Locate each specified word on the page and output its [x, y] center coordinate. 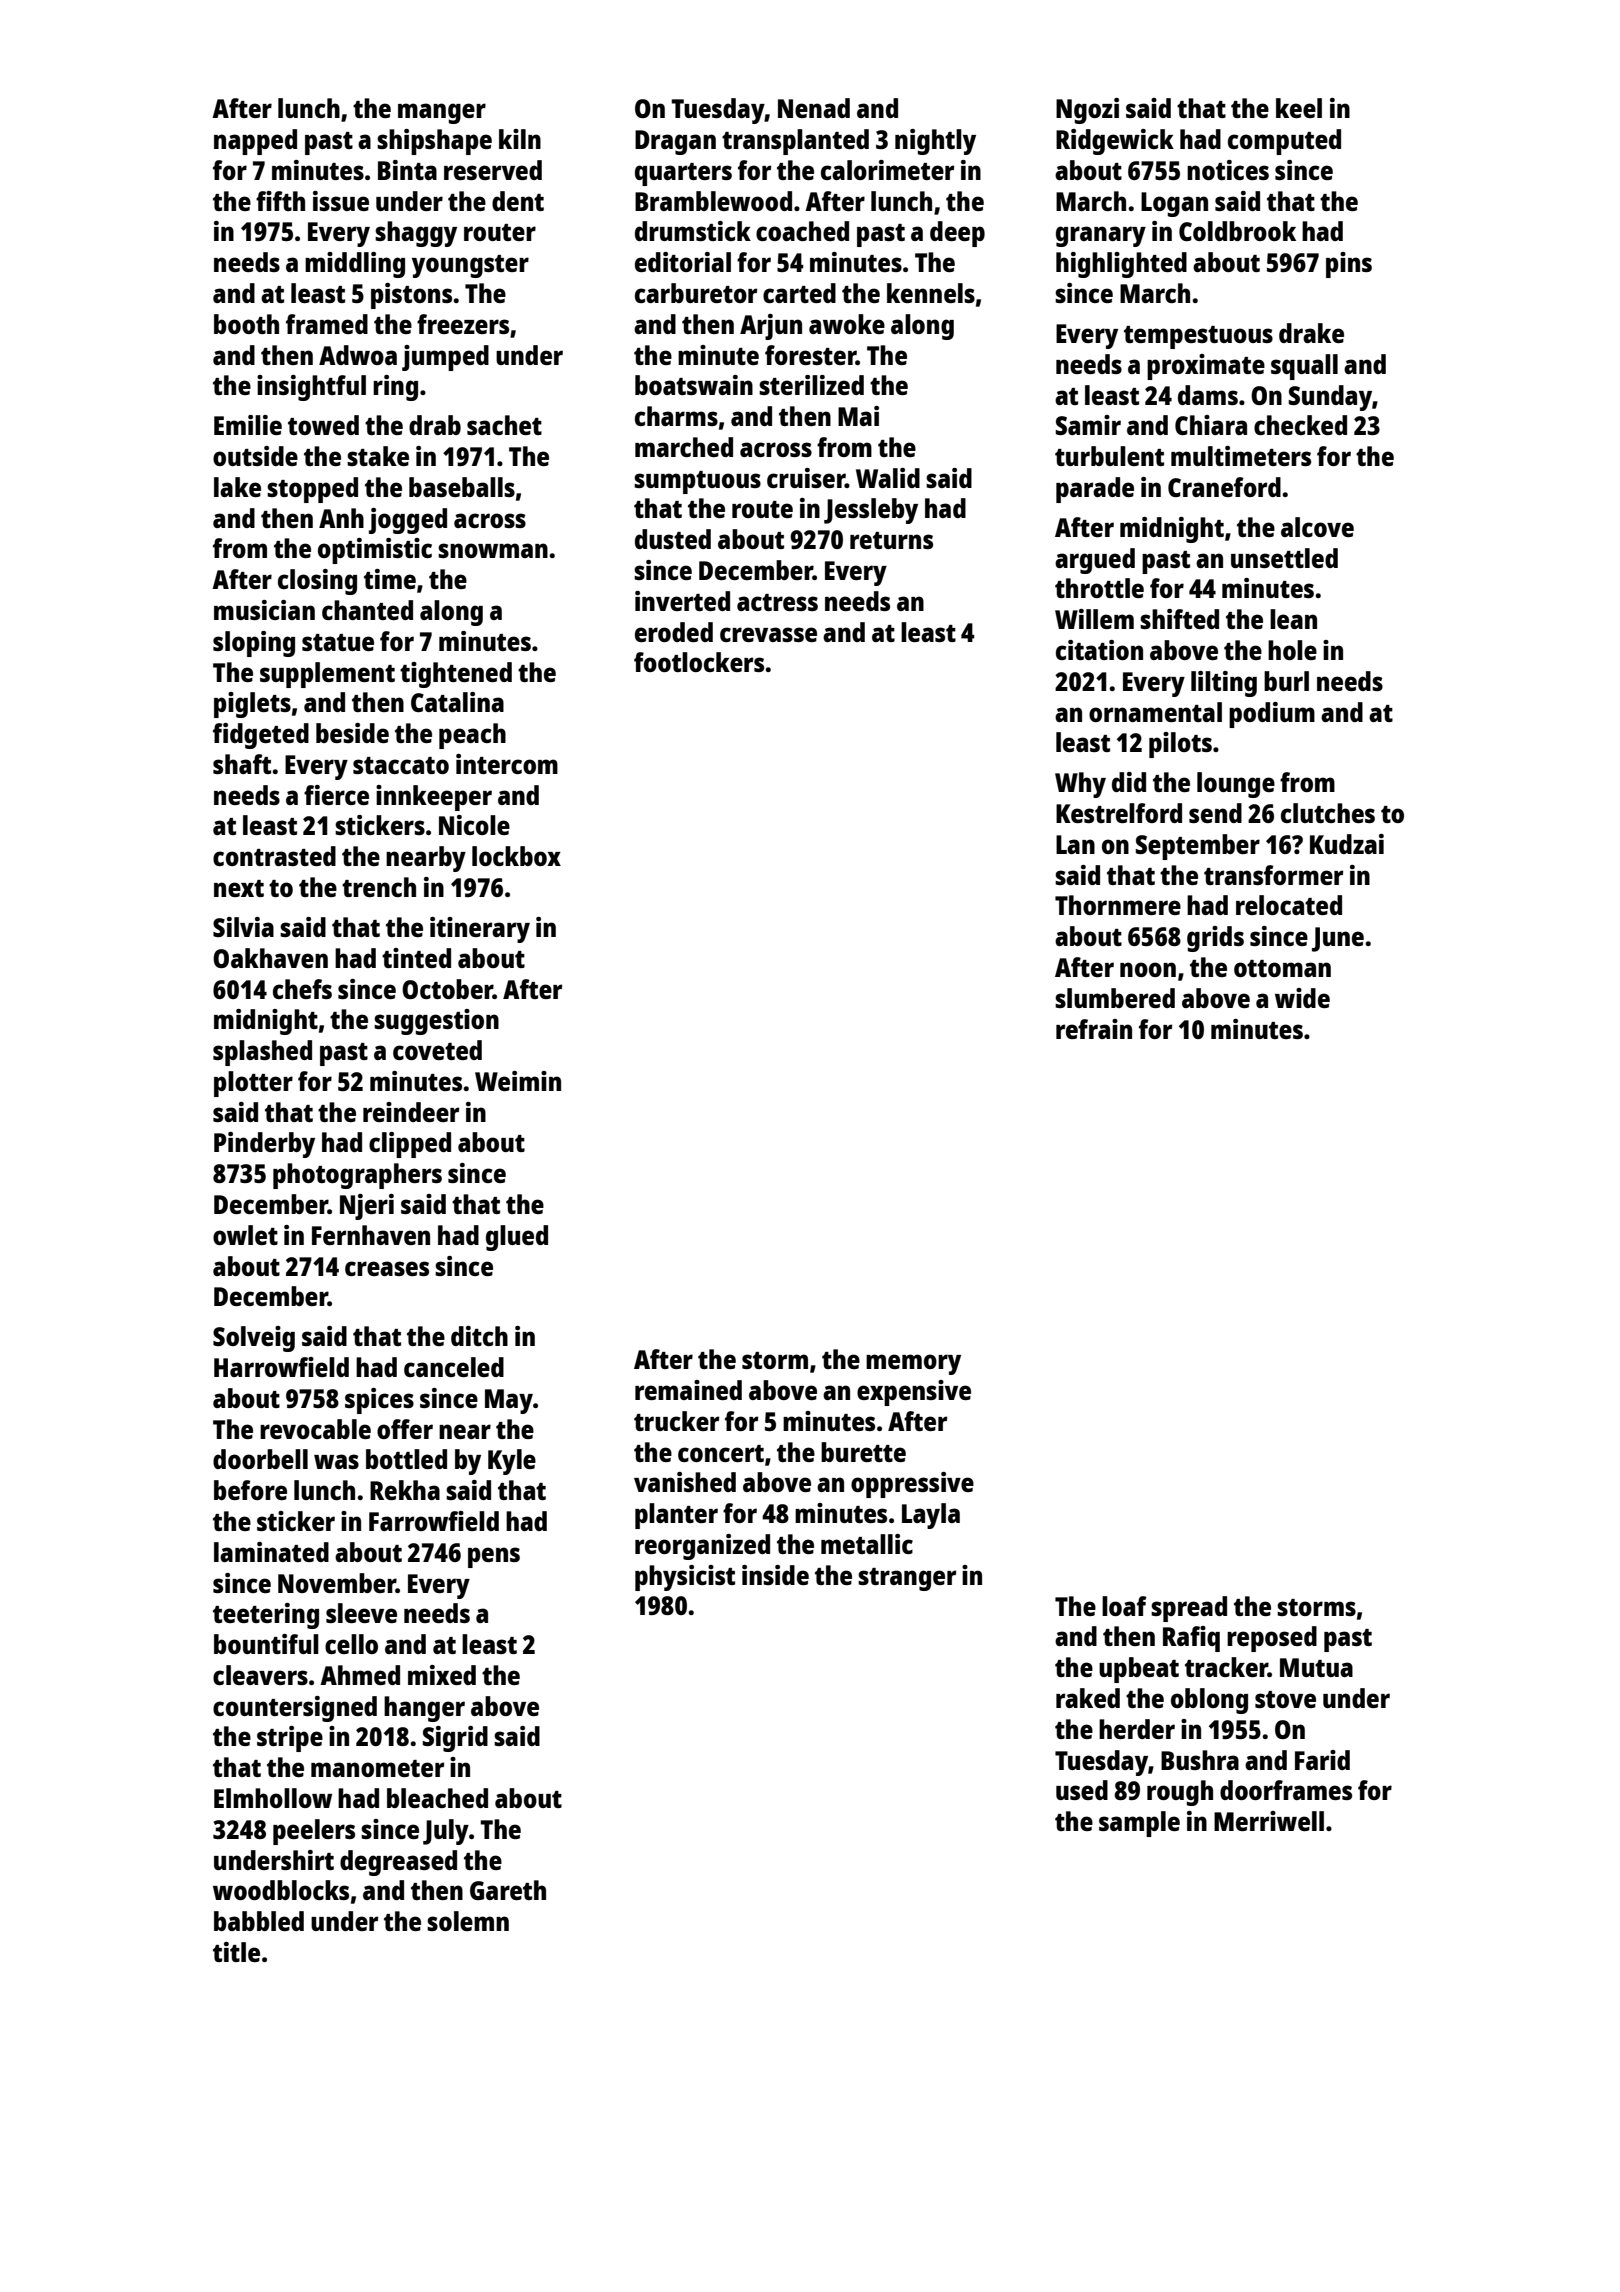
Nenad [814, 108]
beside [352, 733]
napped [255, 142]
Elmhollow [273, 1798]
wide [1302, 998]
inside [775, 1575]
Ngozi [1087, 111]
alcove [1317, 527]
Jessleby [871, 511]
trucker [676, 1421]
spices [379, 1401]
